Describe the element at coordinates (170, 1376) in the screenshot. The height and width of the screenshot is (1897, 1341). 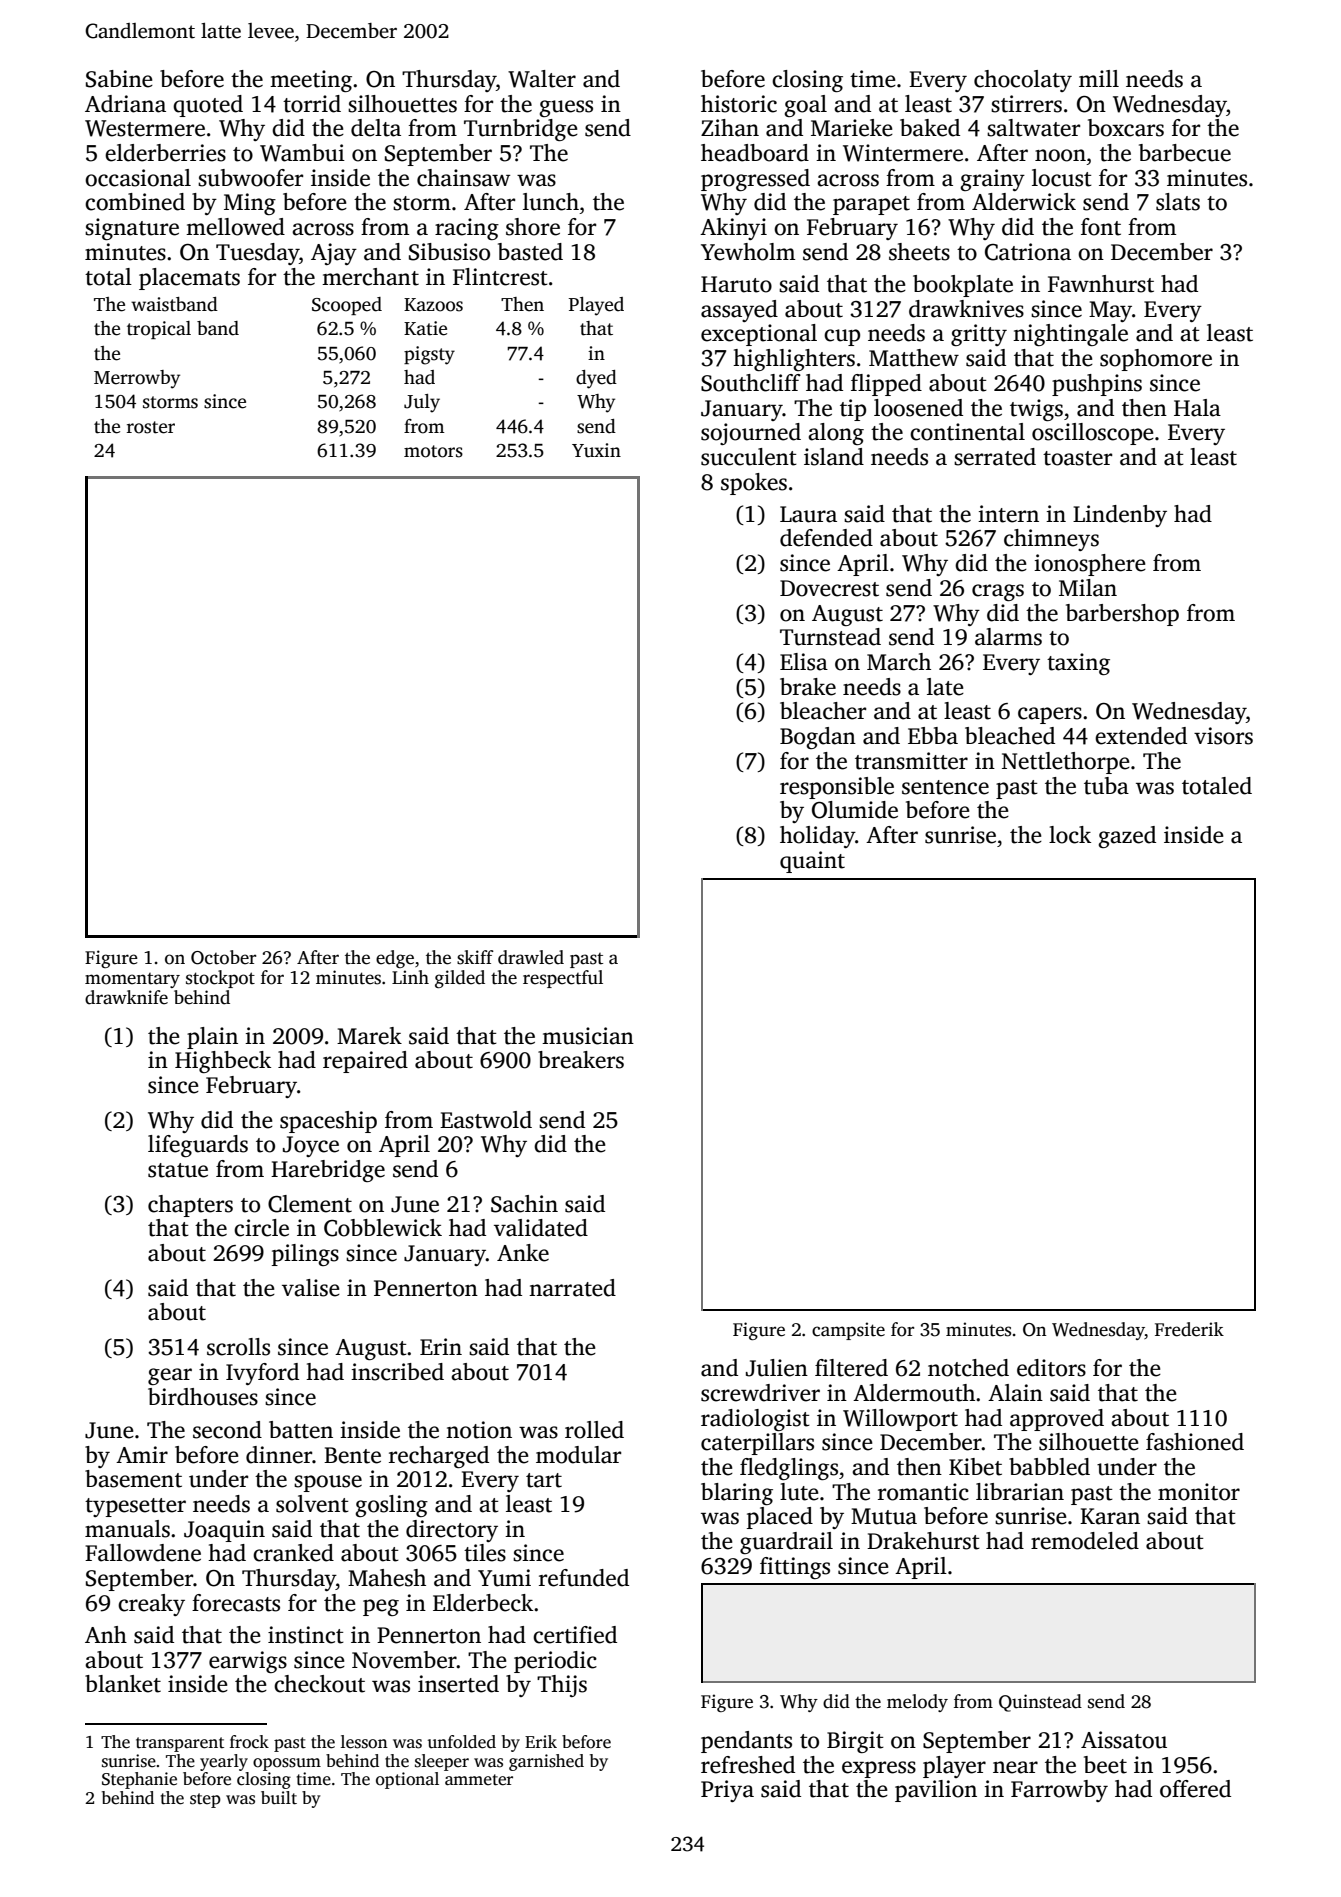
I see `gear` at that location.
